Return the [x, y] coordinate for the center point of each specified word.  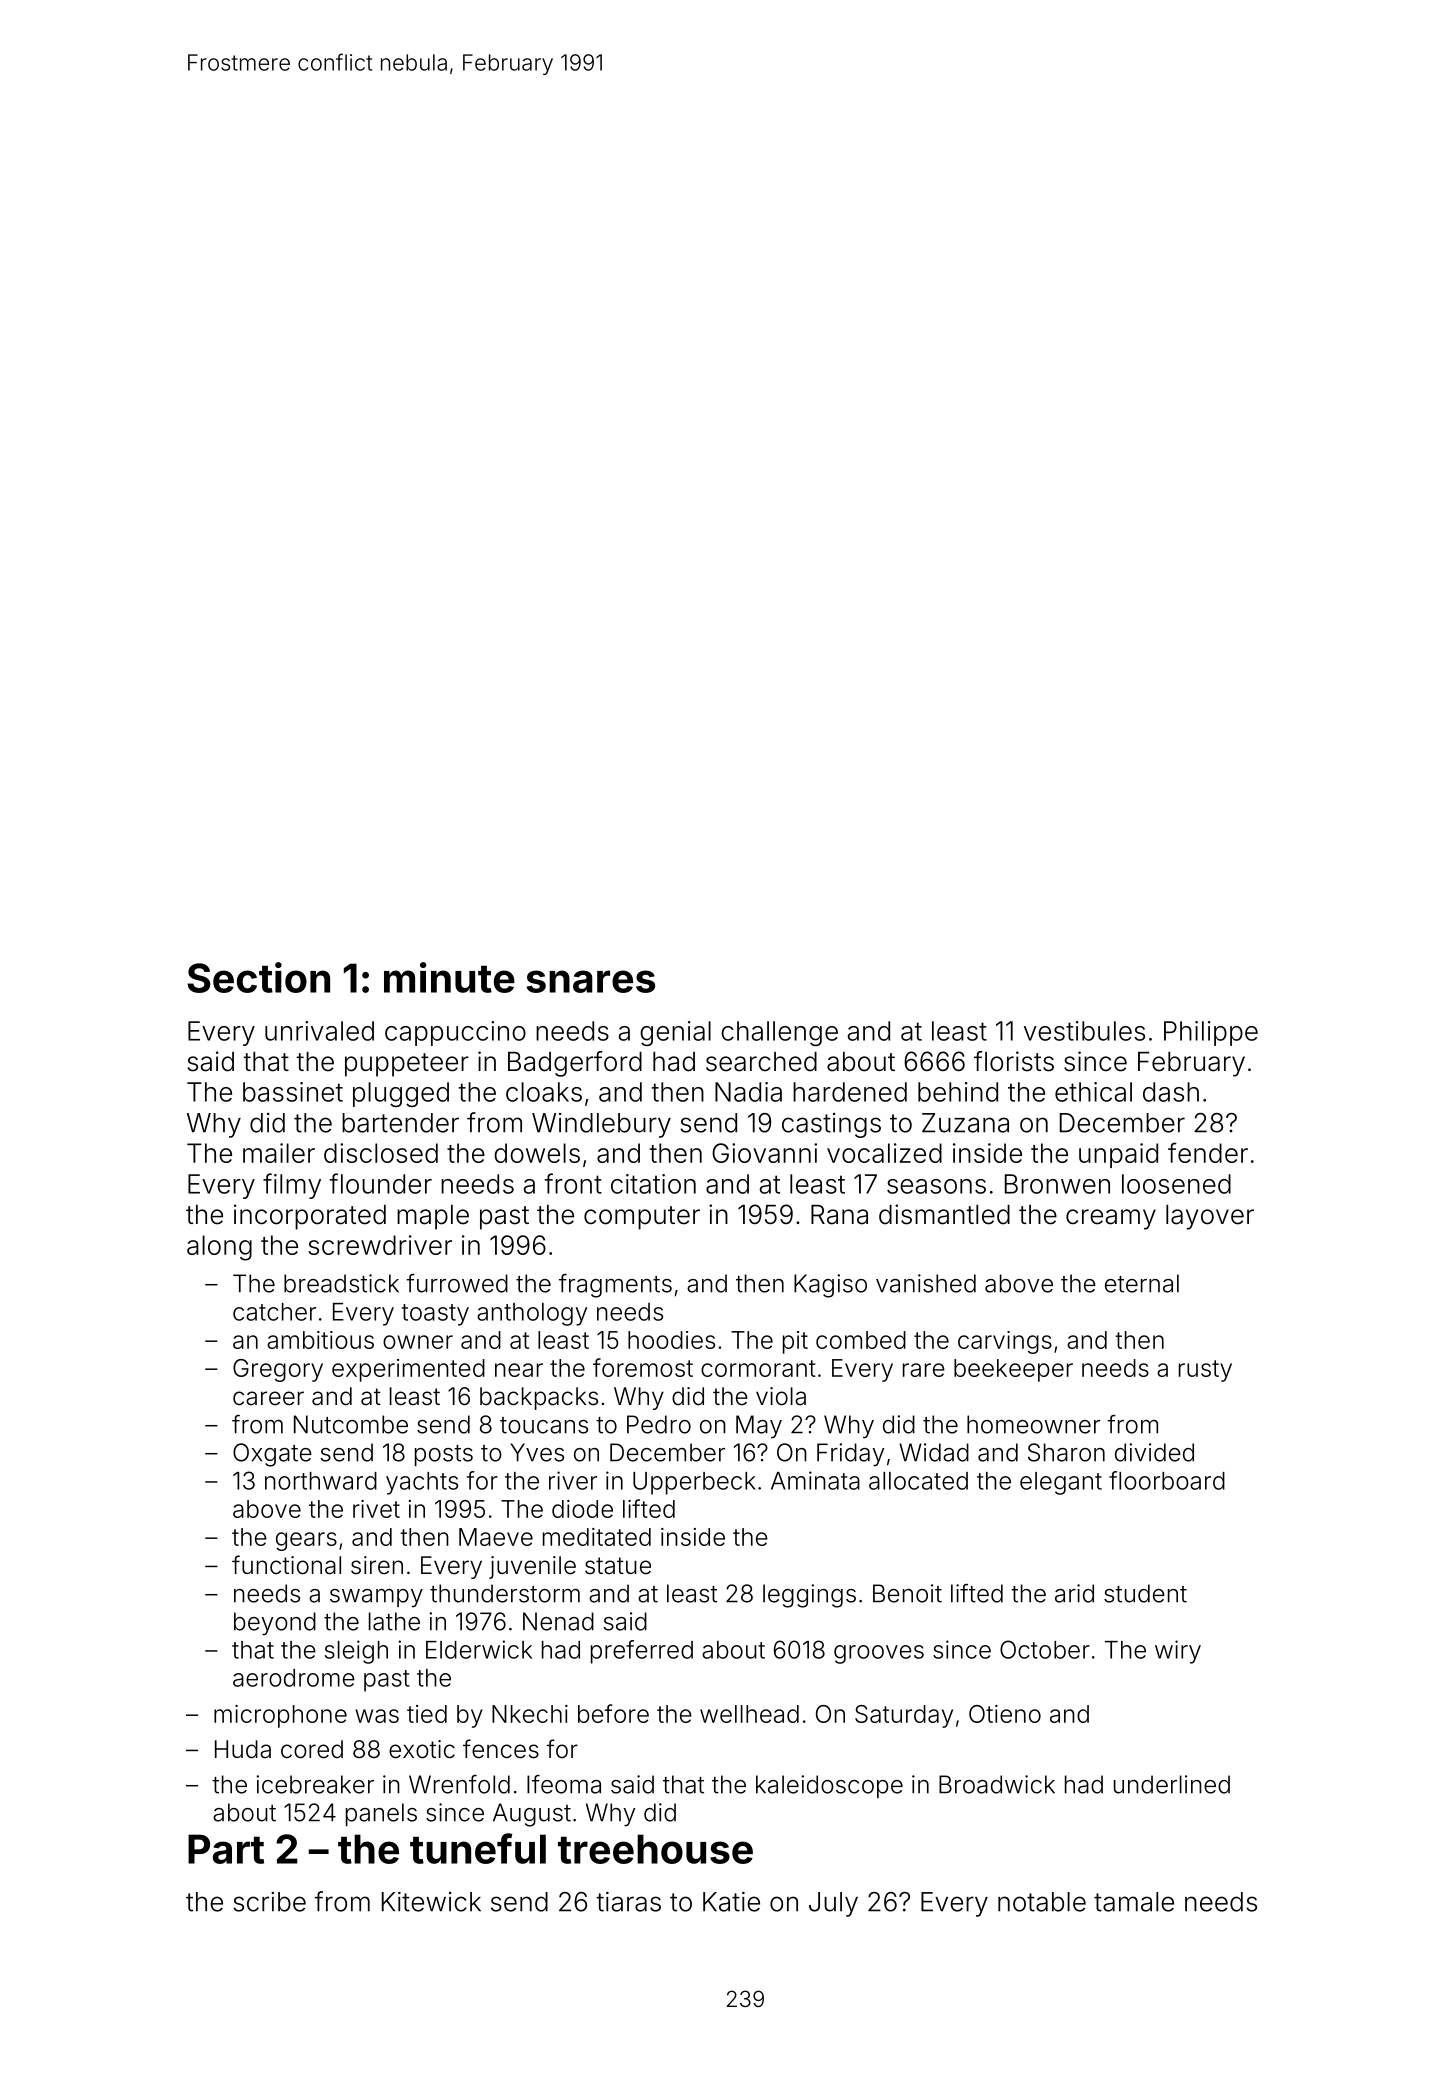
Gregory [278, 1370]
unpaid [1118, 1155]
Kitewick [431, 1902]
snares [590, 981]
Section [258, 977]
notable [1042, 1902]
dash [1171, 1092]
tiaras [628, 1902]
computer [642, 1218]
